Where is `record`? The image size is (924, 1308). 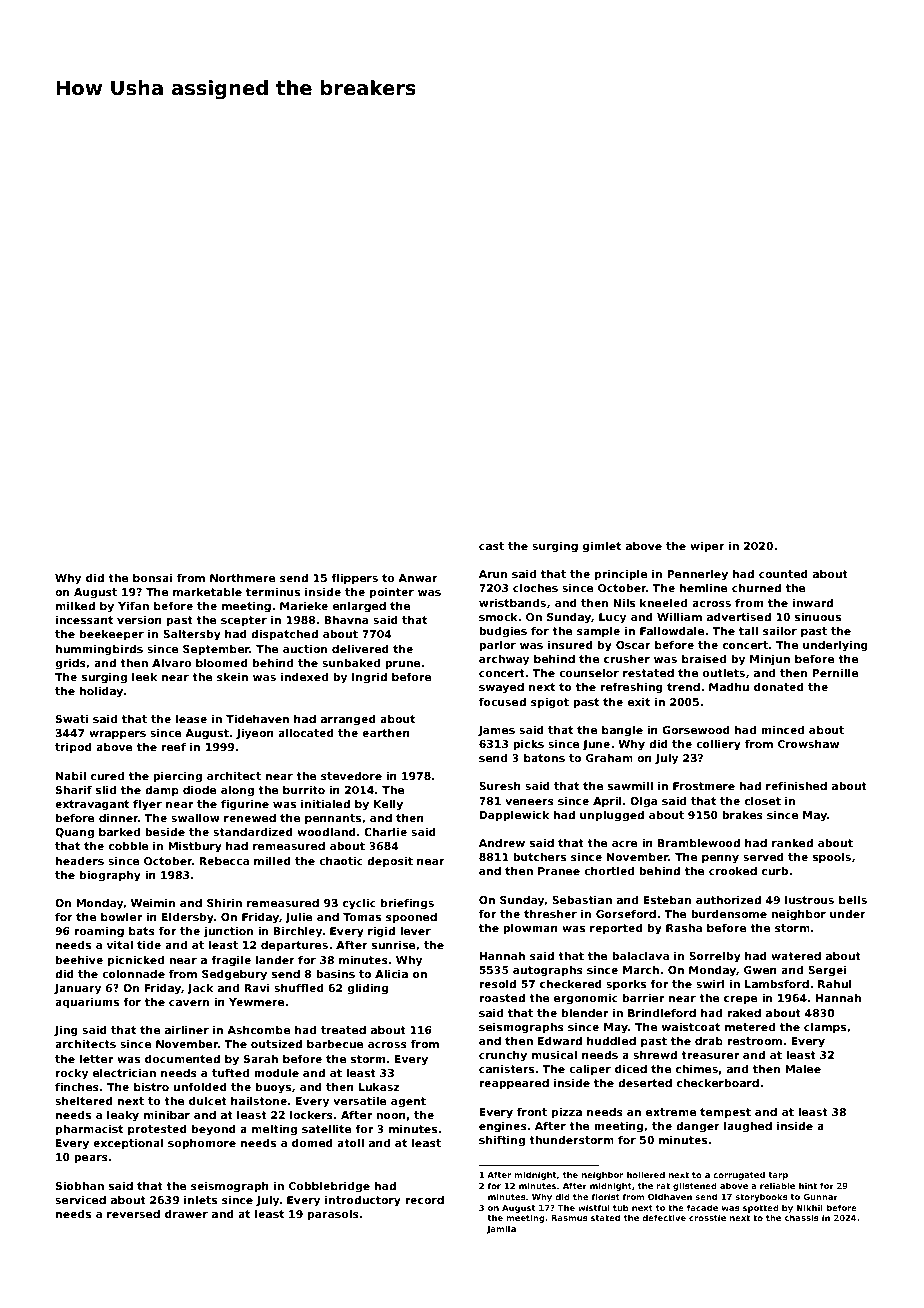 record is located at coordinates (424, 1199).
